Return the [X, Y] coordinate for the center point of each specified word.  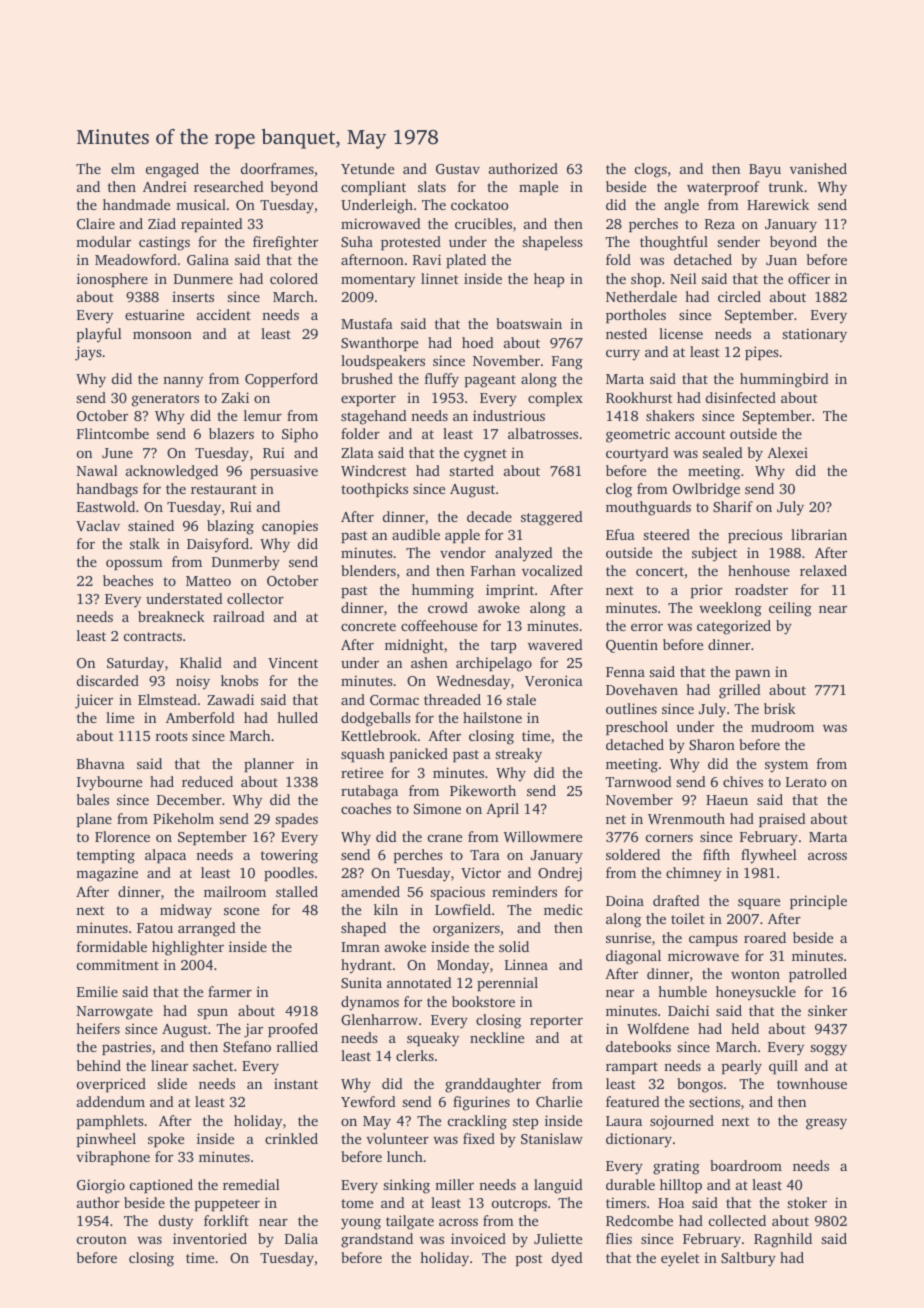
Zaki [235, 397]
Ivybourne [109, 783]
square [759, 903]
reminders [524, 891]
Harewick [778, 204]
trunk [786, 186]
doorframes [277, 168]
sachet [213, 1065]
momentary [378, 281]
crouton [102, 1239]
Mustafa [367, 323]
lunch [405, 1156]
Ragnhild [783, 1240]
